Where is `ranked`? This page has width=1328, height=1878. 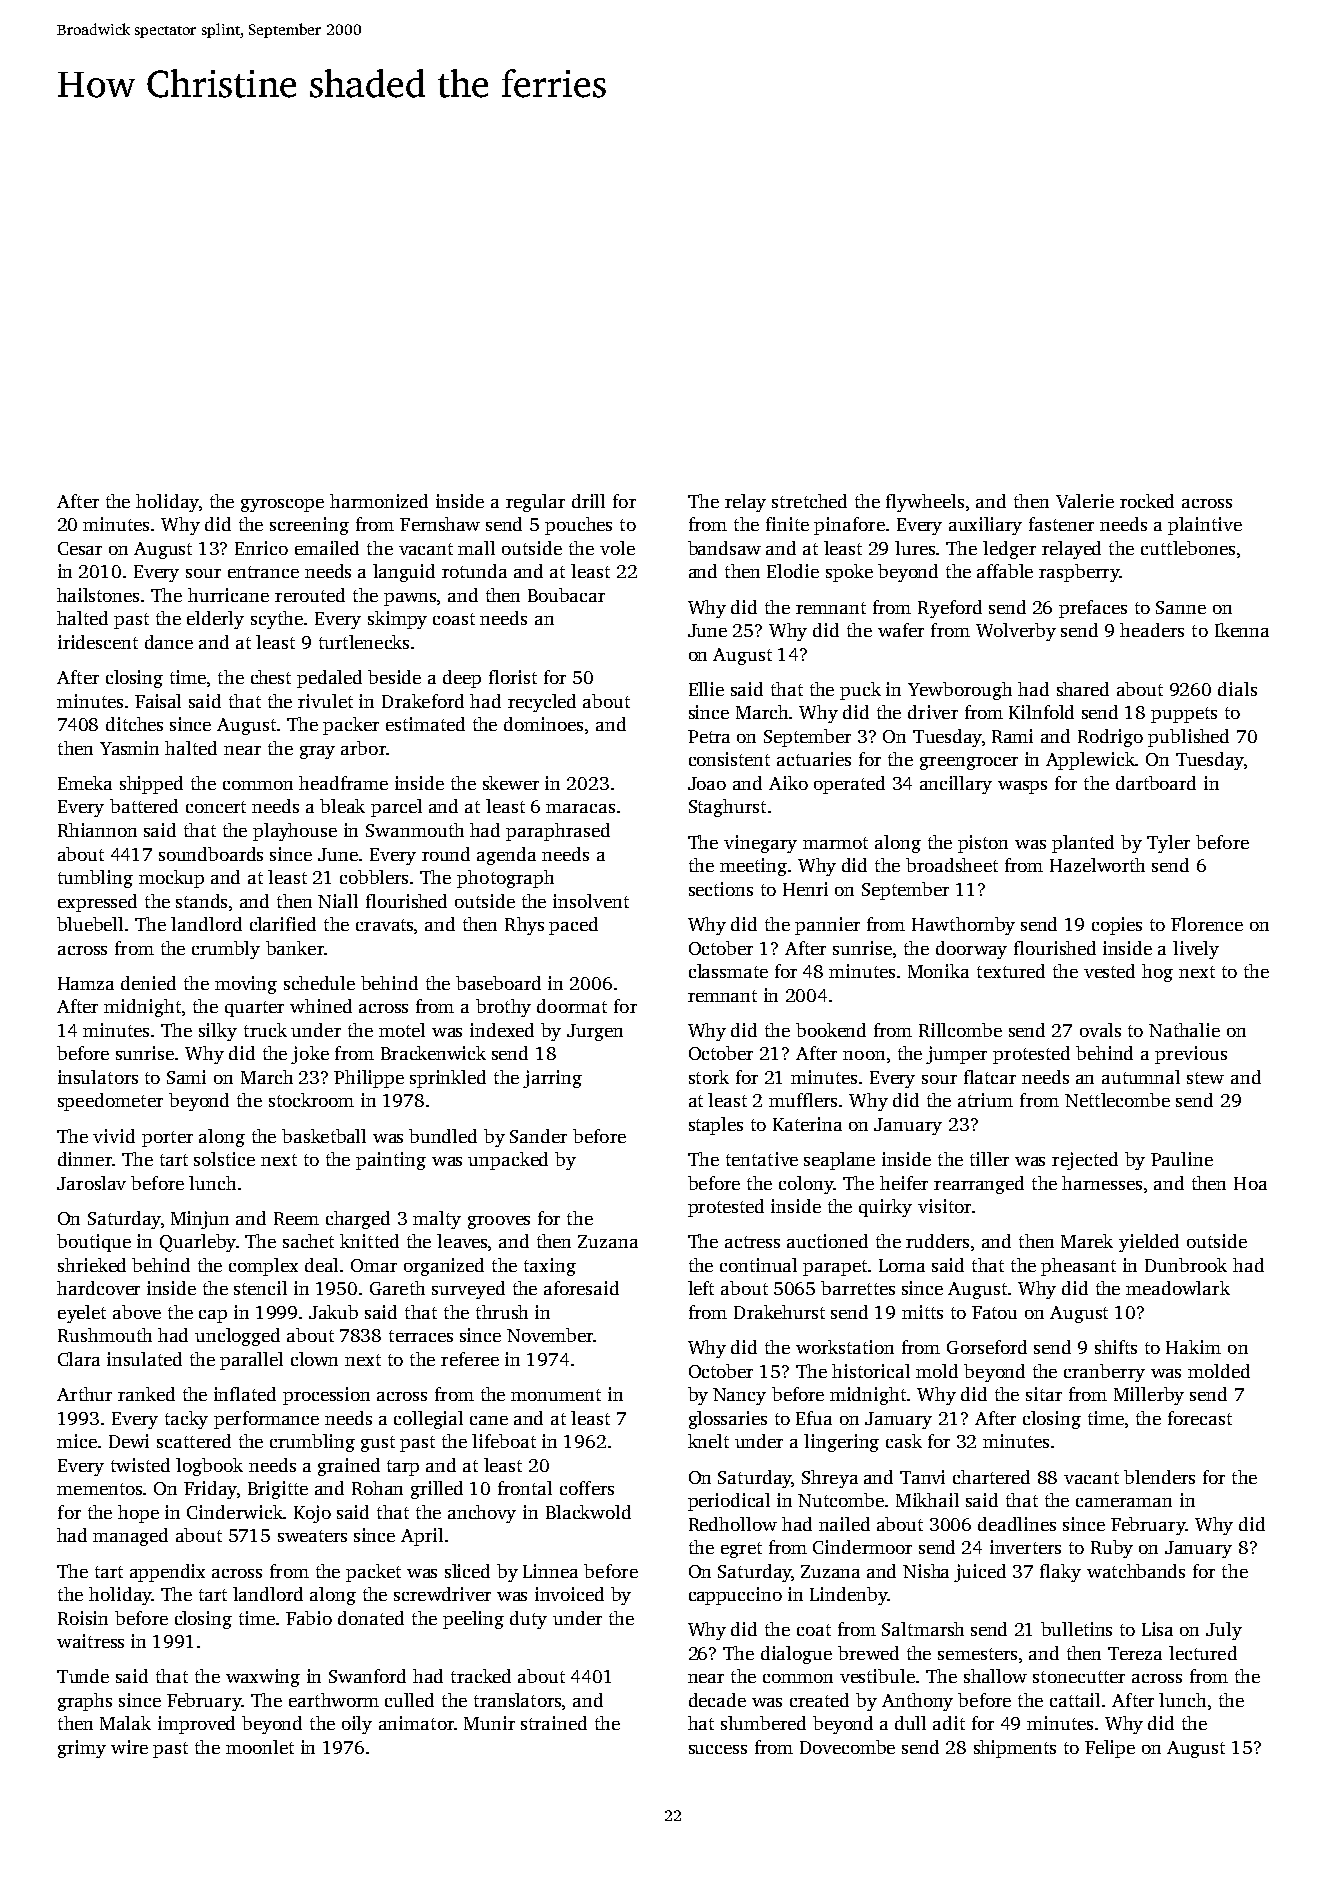 ranked is located at coordinates (146, 1394).
